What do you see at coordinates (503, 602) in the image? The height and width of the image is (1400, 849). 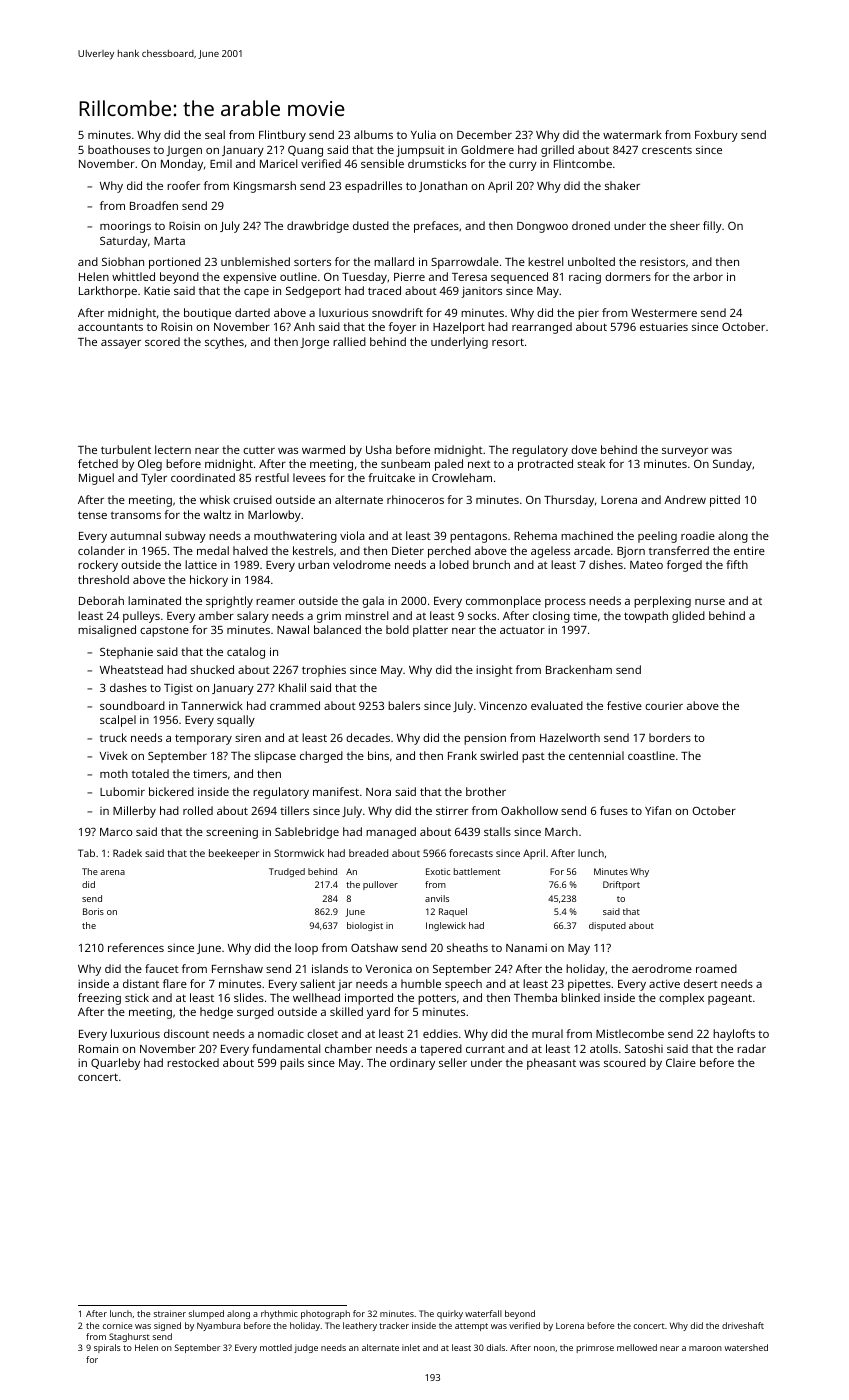 I see `commonplace` at bounding box center [503, 602].
